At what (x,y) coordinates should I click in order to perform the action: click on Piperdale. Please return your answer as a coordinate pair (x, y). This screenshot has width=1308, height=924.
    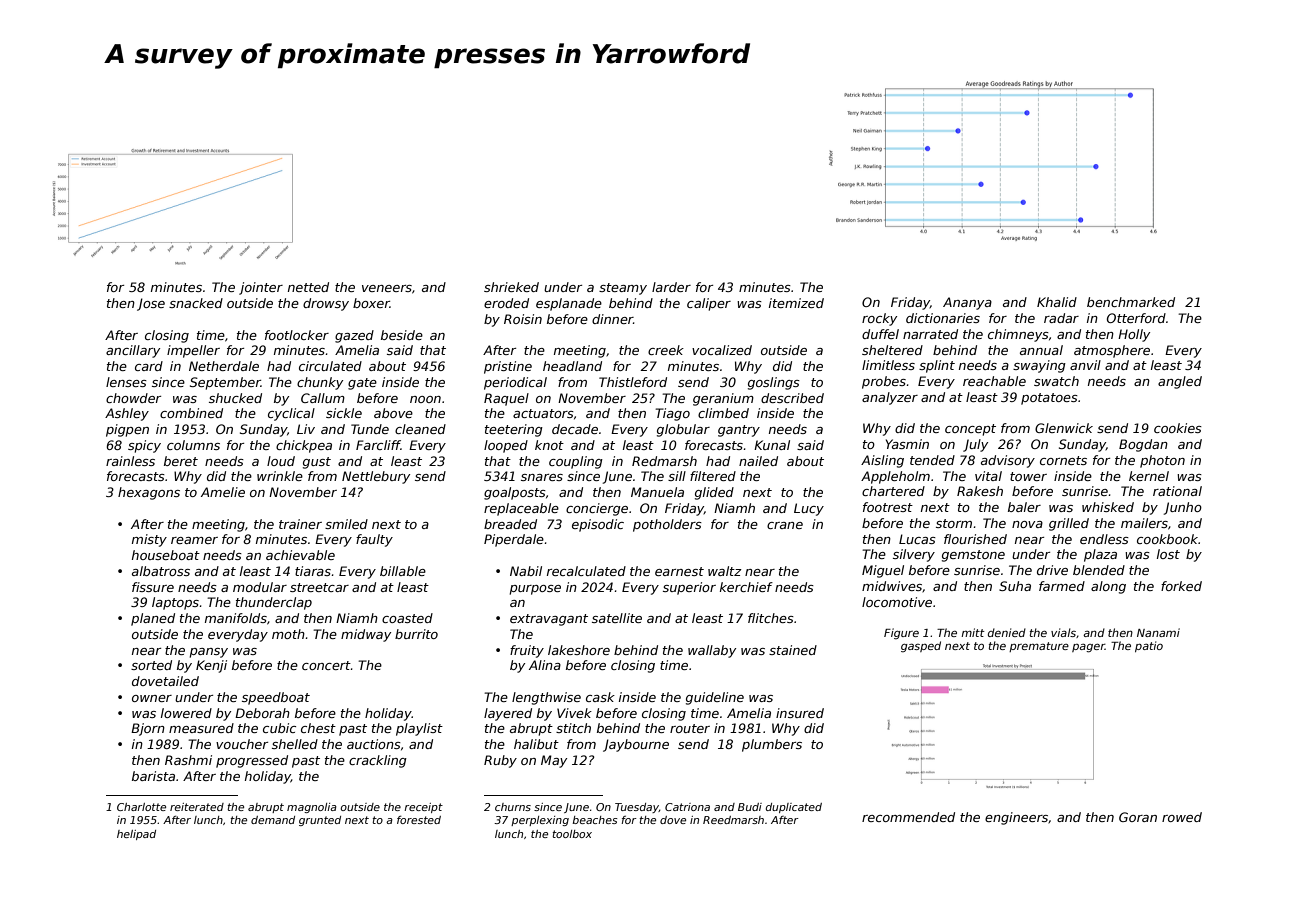
    Looking at the image, I should click on (514, 540).
